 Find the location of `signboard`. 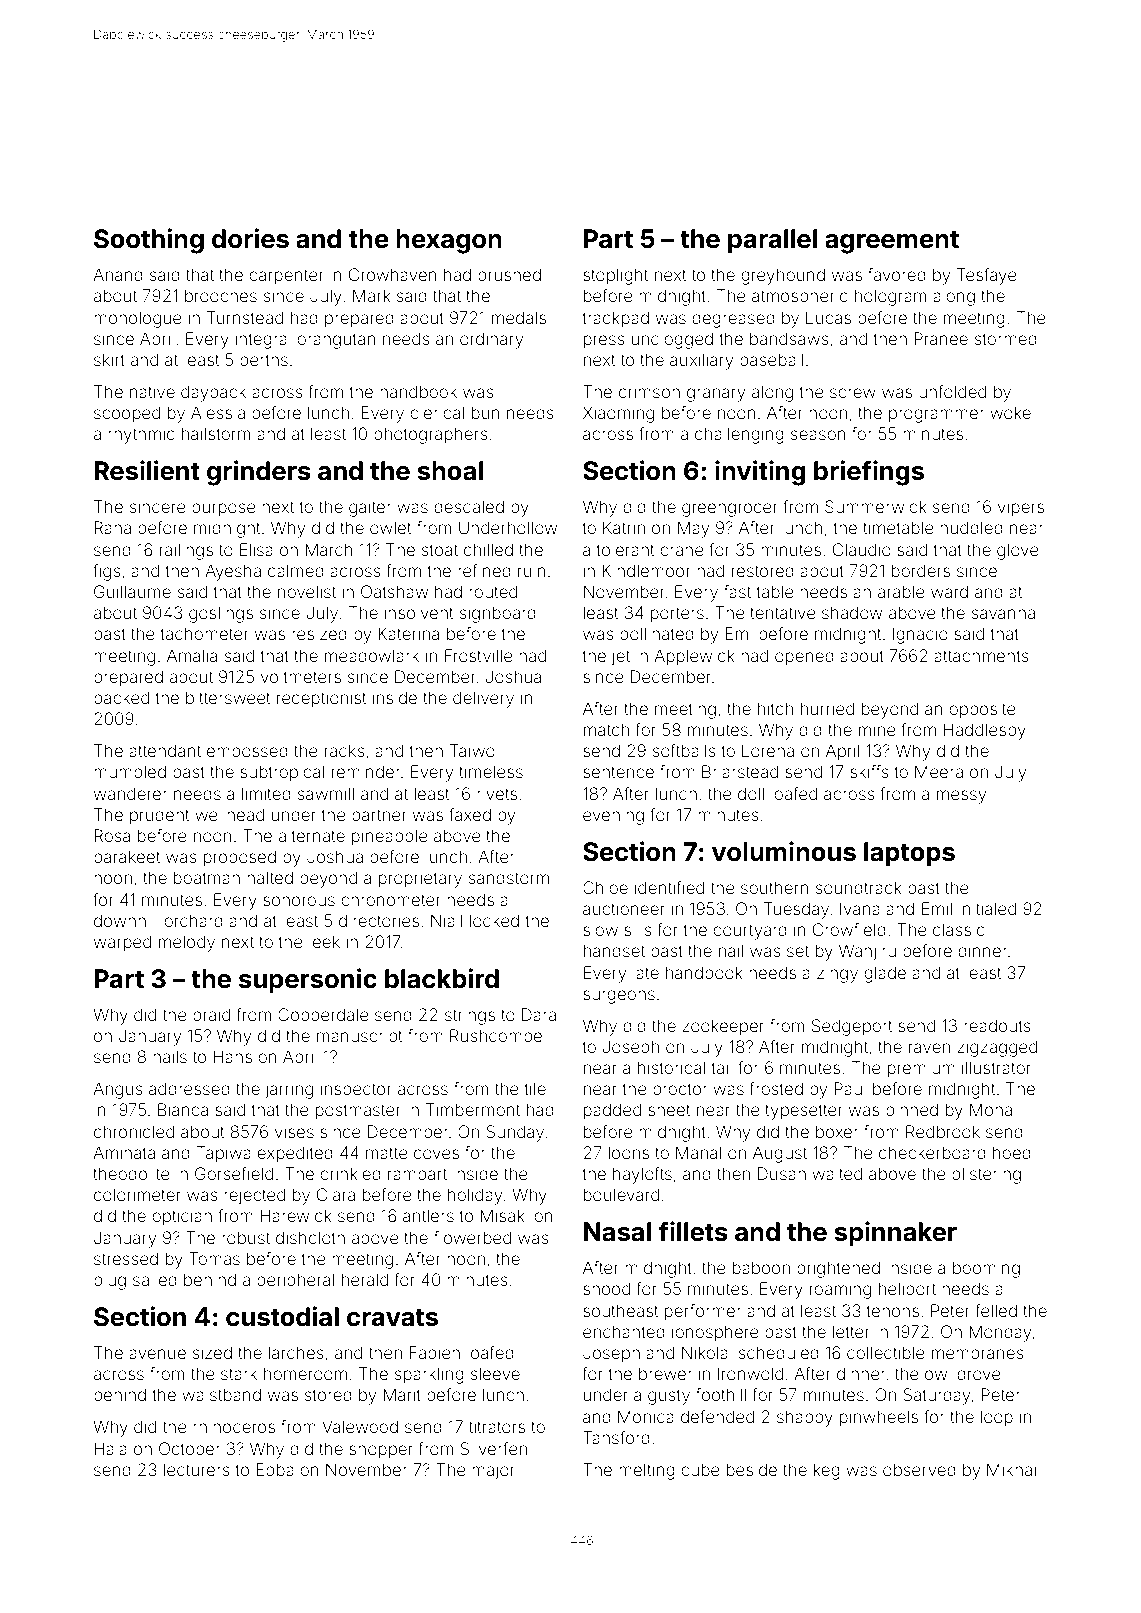

signboard is located at coordinates (498, 614).
